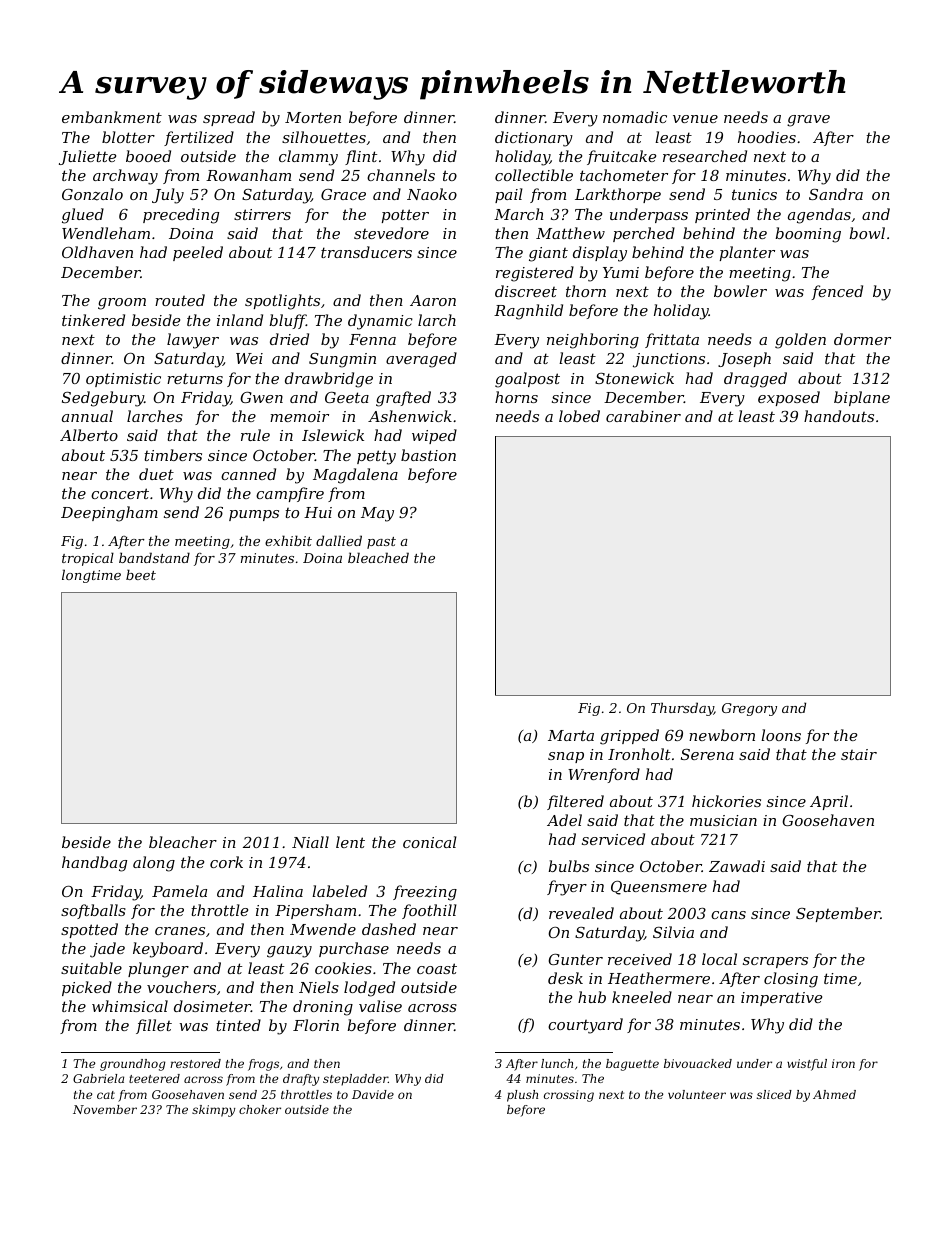  What do you see at coordinates (747, 253) in the image?
I see `planter` at bounding box center [747, 253].
